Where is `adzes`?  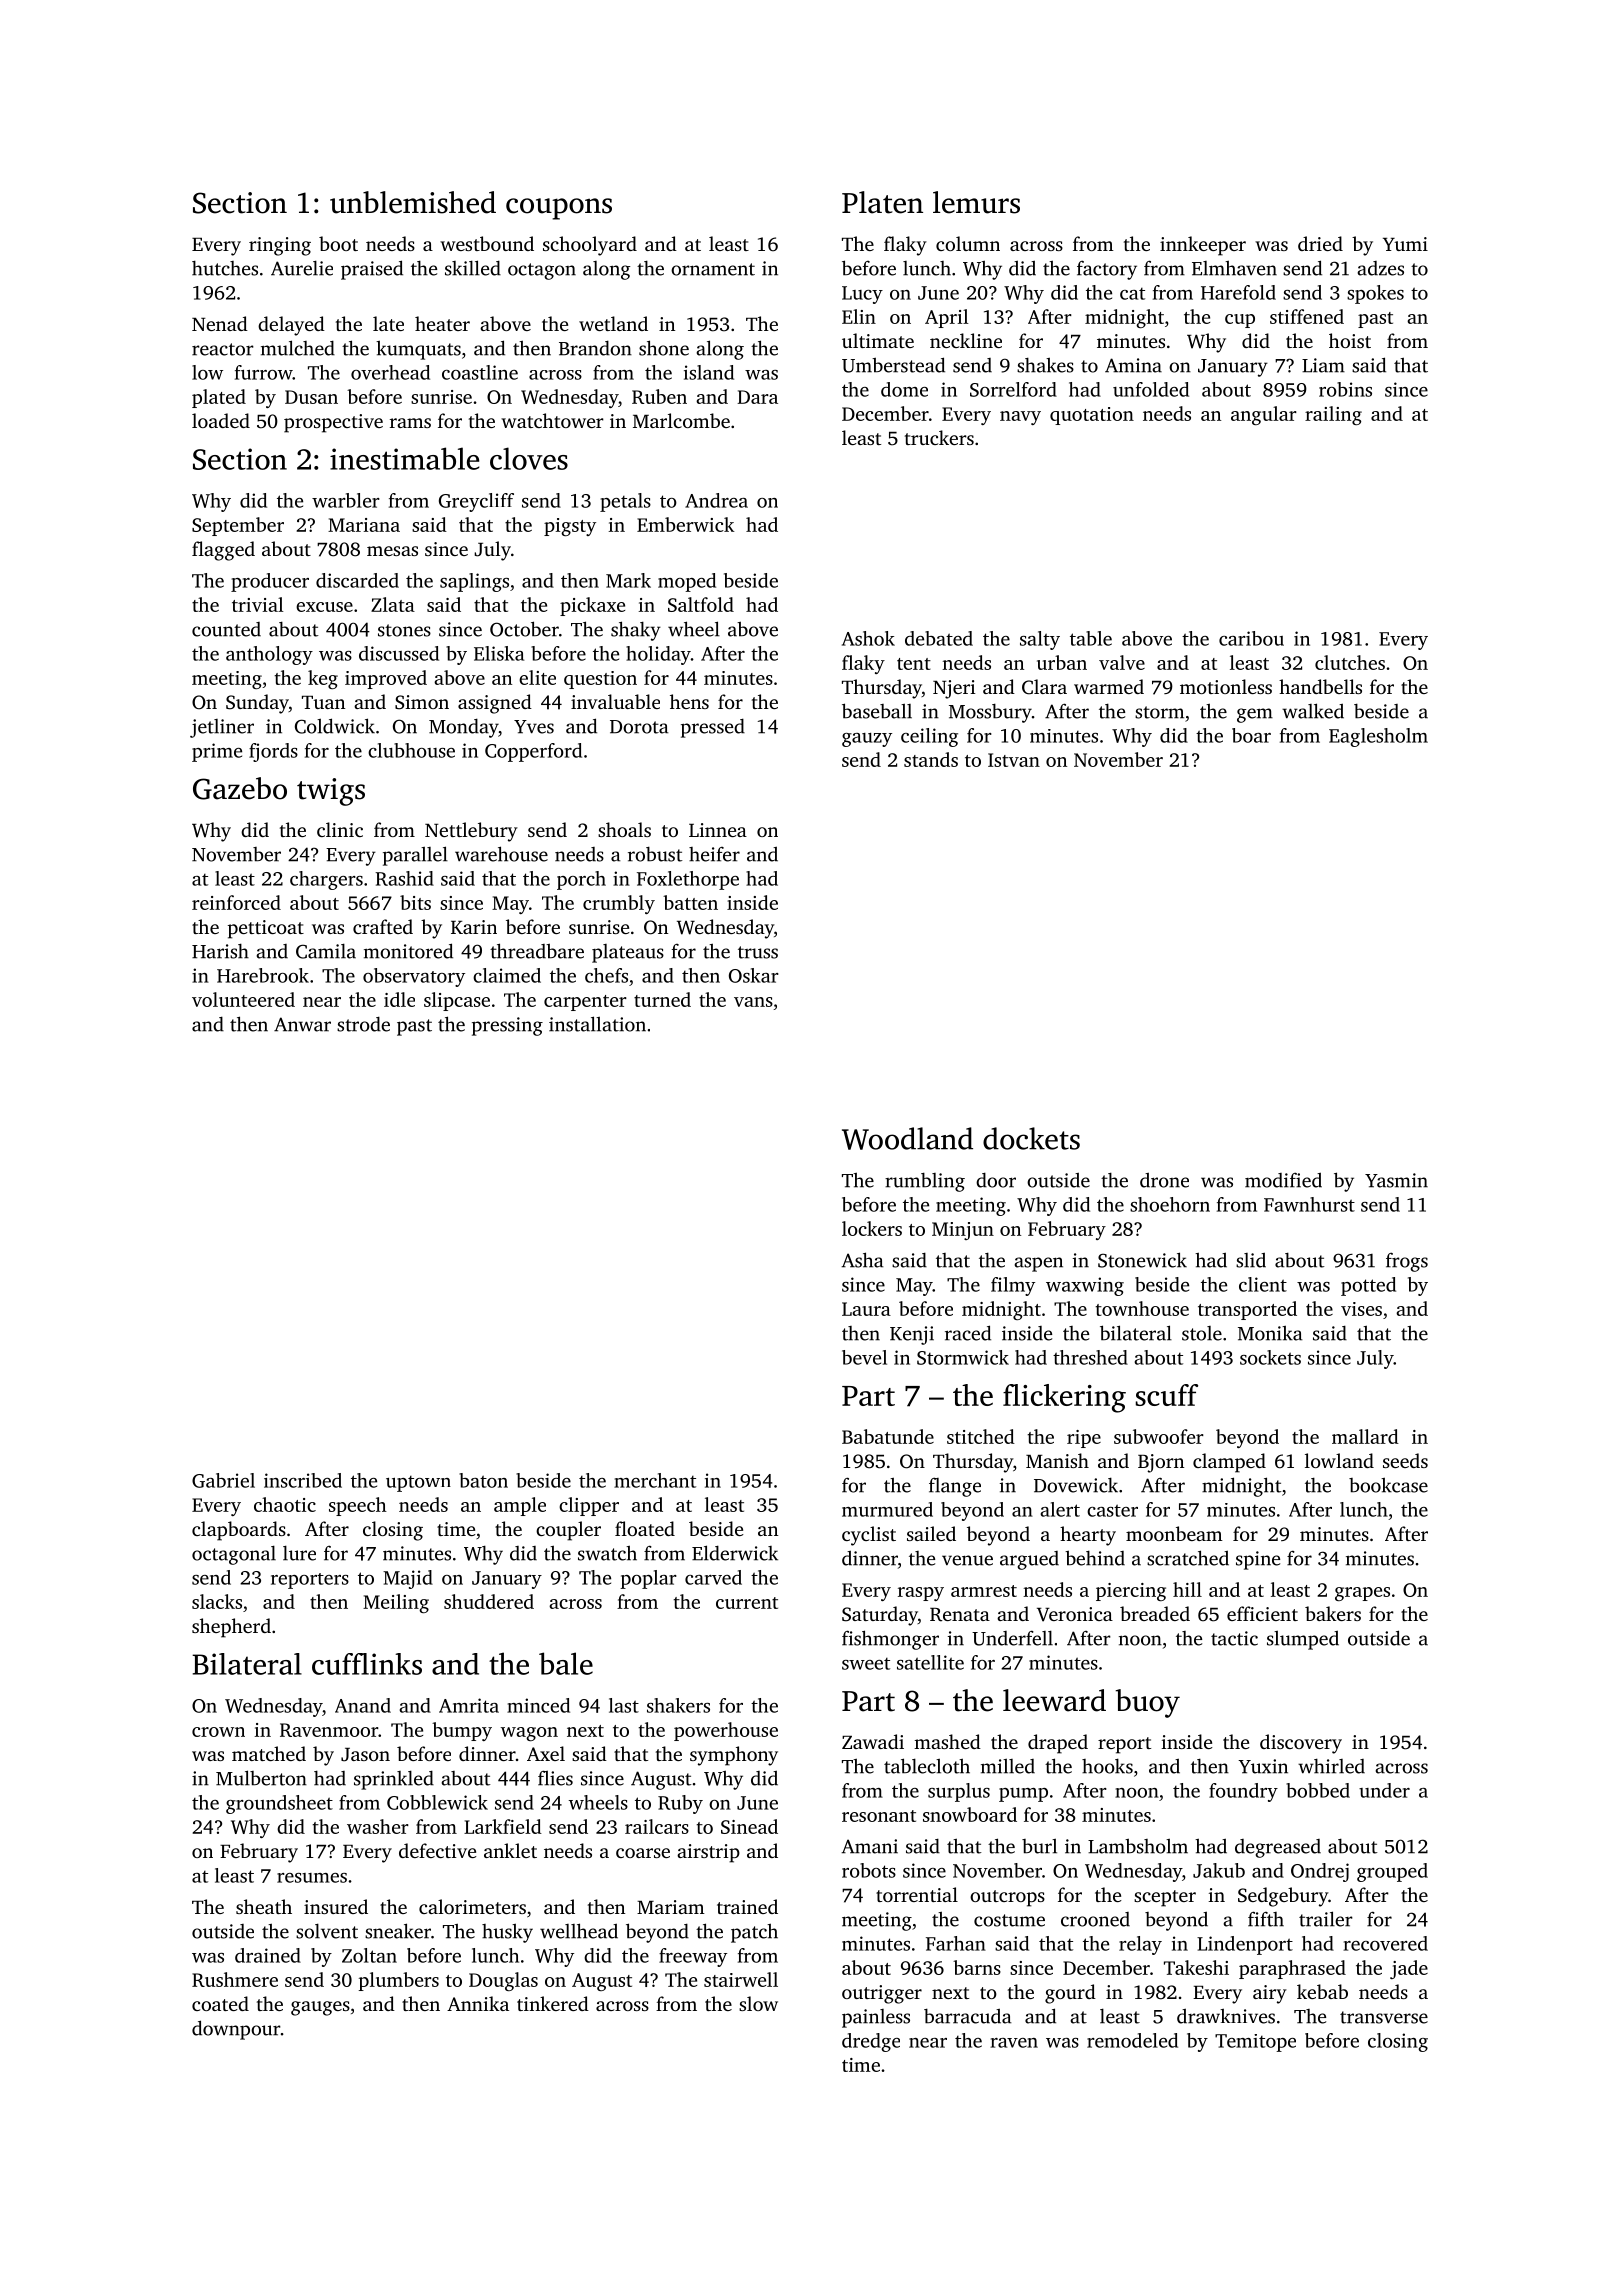 adzes is located at coordinates (1380, 268).
